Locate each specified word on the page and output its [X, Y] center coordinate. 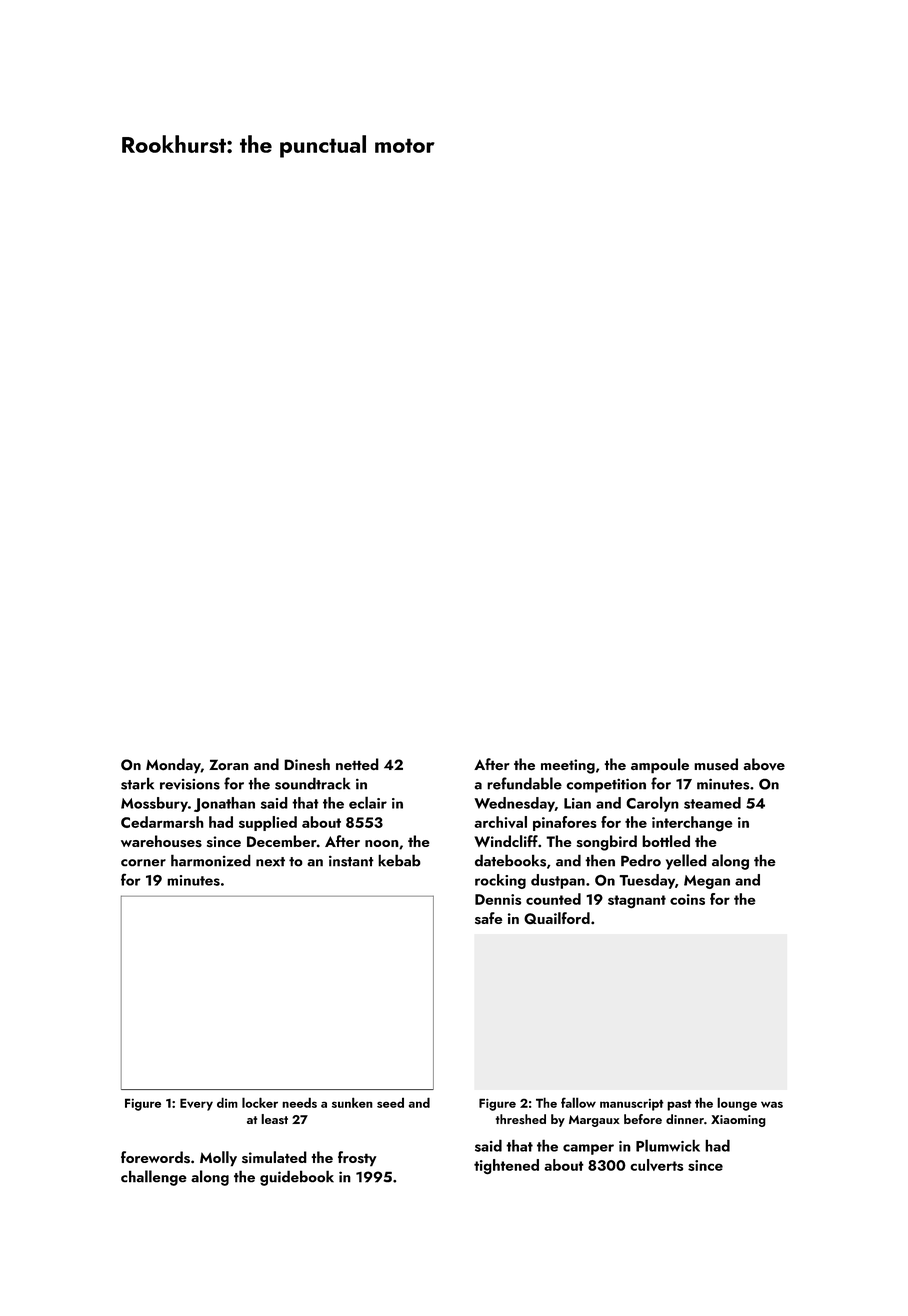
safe [488, 918]
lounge [737, 1104]
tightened [506, 1166]
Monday [173, 766]
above [764, 764]
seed [390, 1102]
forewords [155, 1157]
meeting [568, 766]
